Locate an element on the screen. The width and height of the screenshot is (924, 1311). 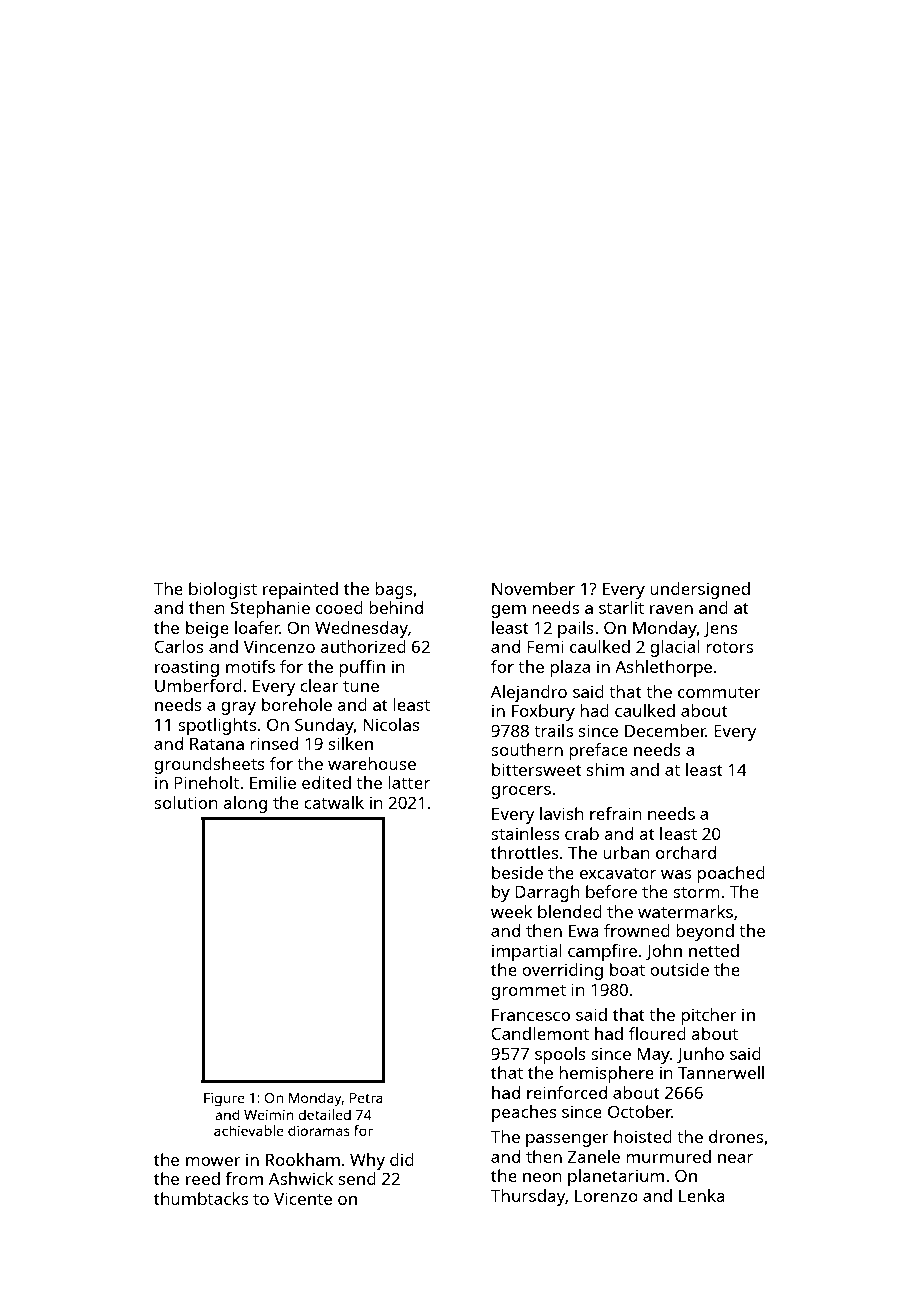
undersigned is located at coordinates (700, 590).
